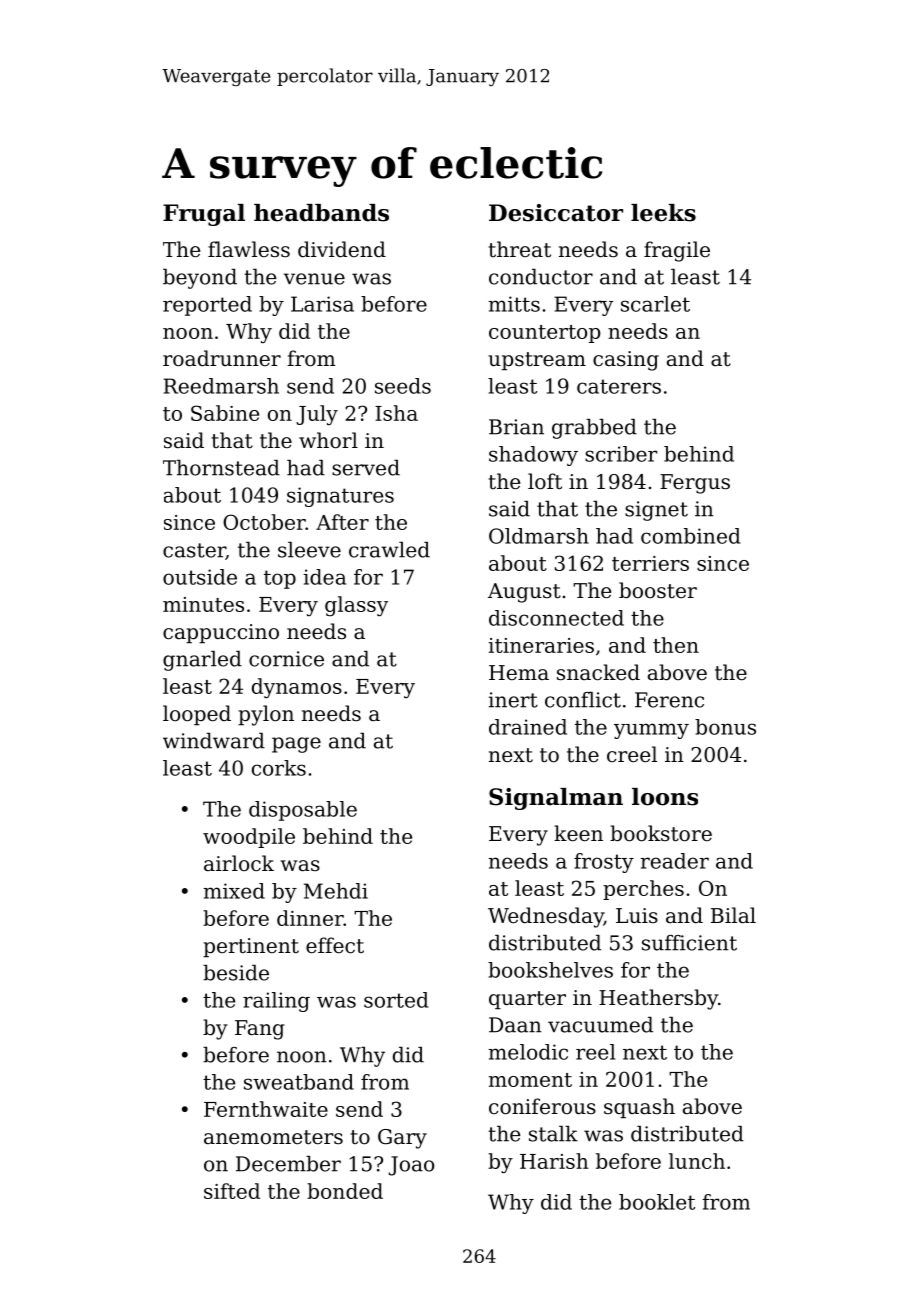  What do you see at coordinates (342, 249) in the document?
I see `dividend` at bounding box center [342, 249].
